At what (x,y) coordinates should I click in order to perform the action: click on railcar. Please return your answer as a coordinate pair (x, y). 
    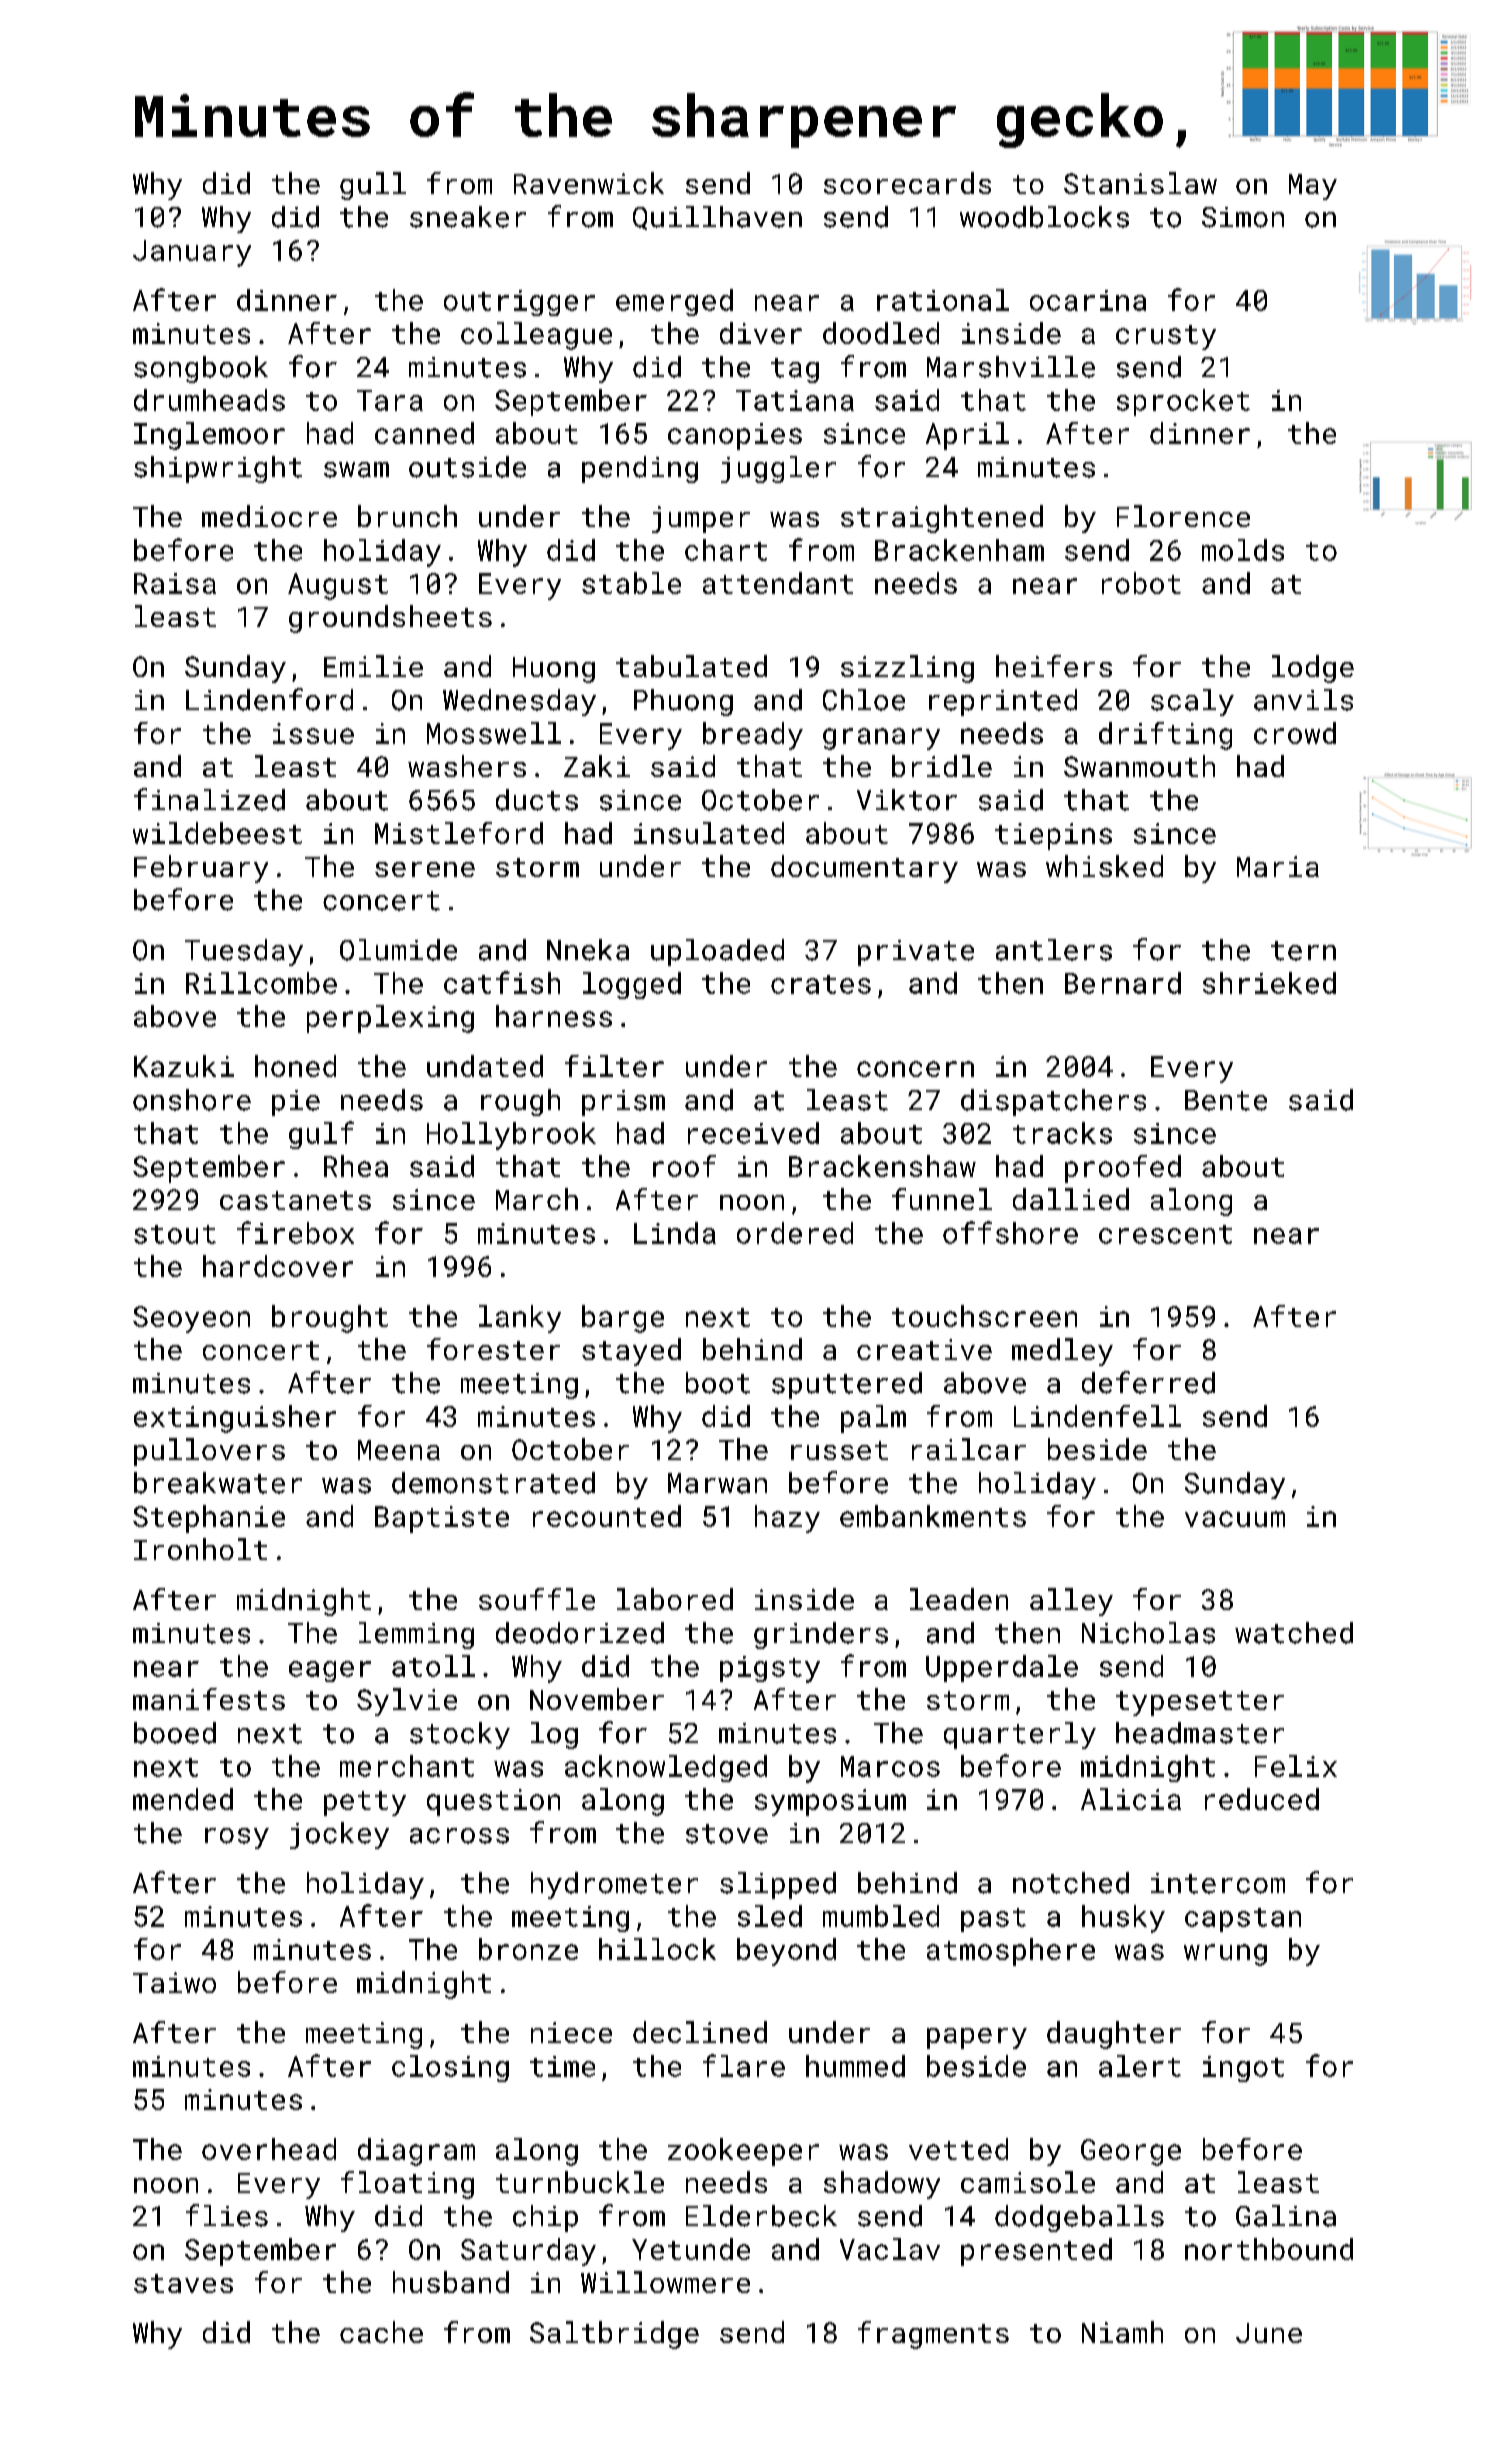
    Looking at the image, I should click on (969, 1449).
